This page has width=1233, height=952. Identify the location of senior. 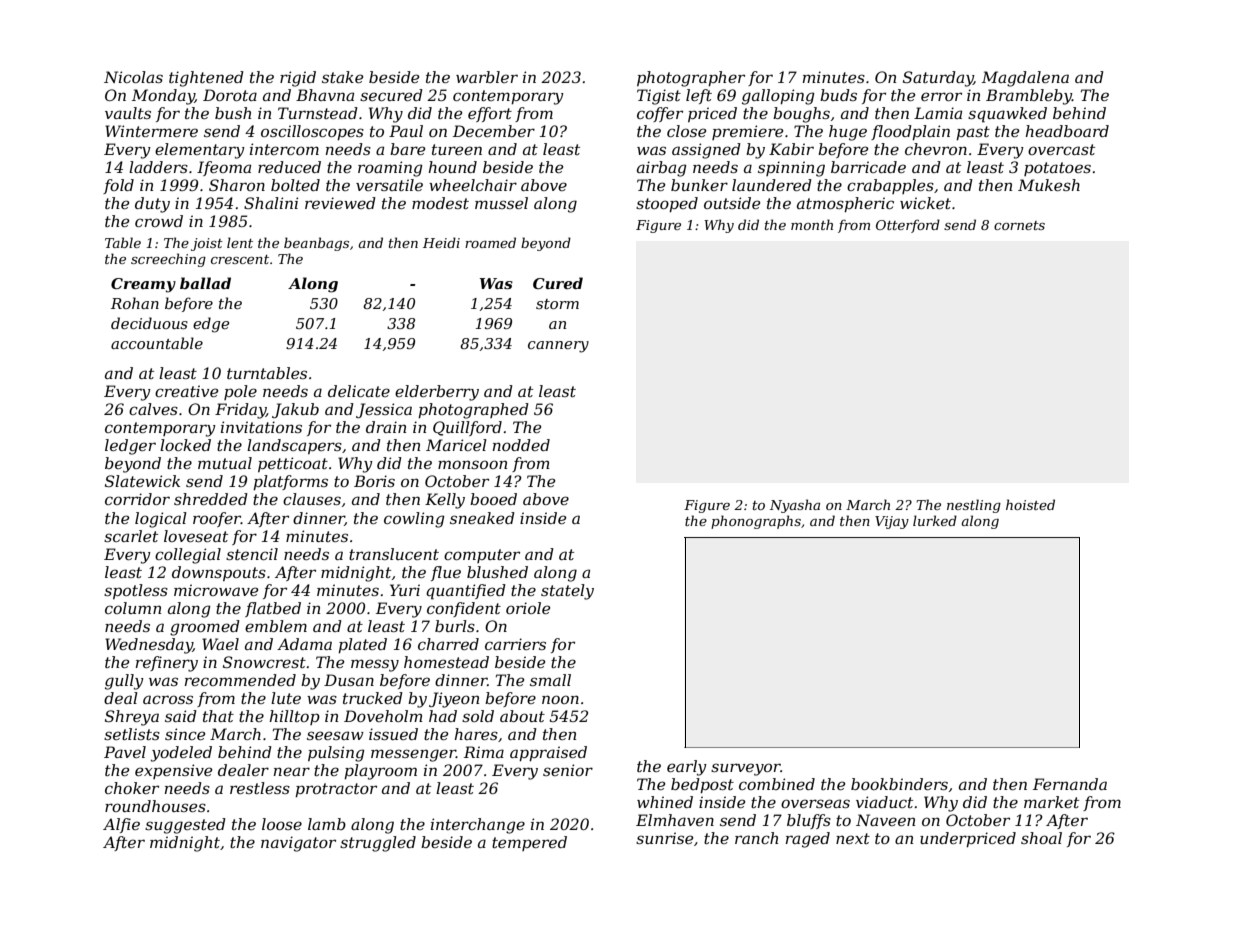
(568, 770).
